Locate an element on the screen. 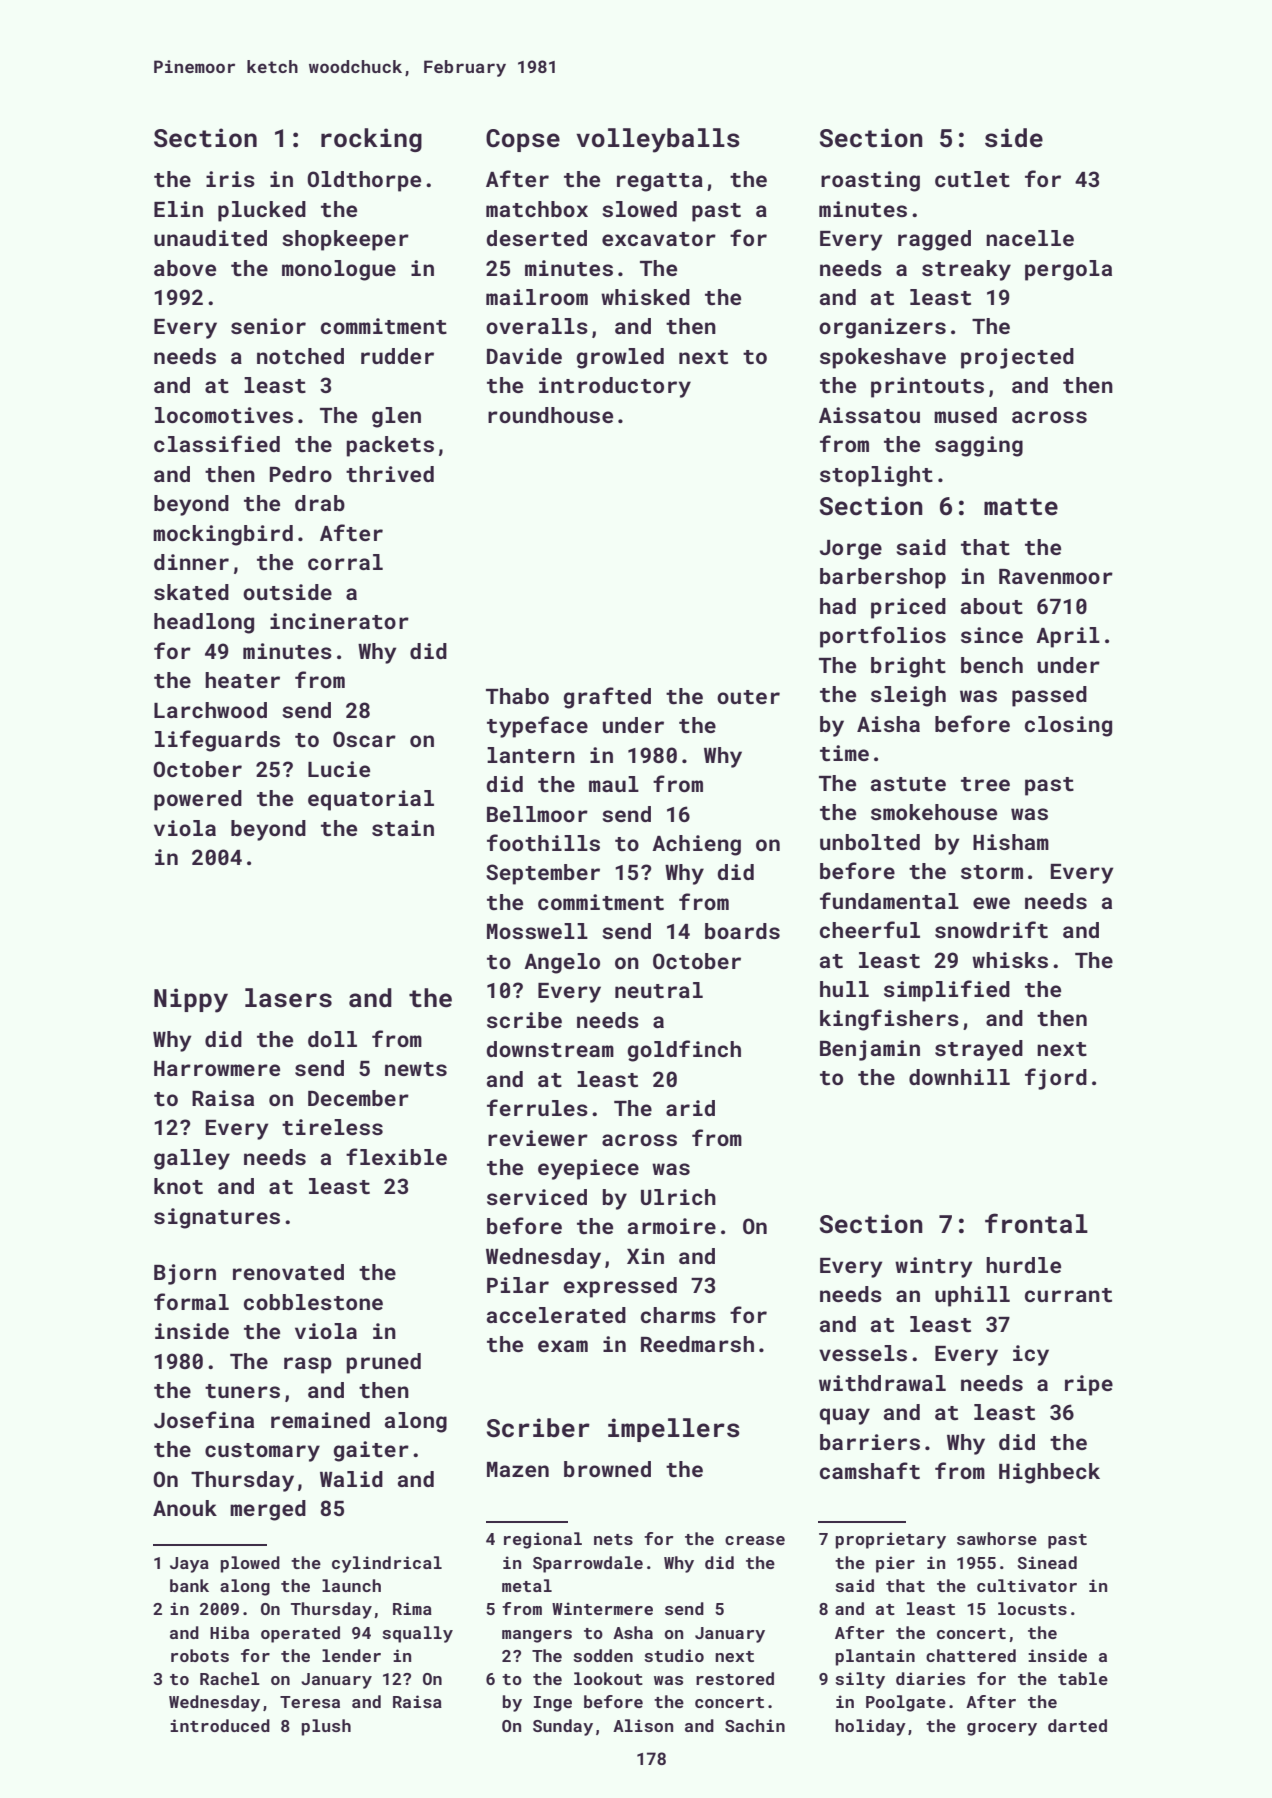  Harrowmere is located at coordinates (217, 1068).
